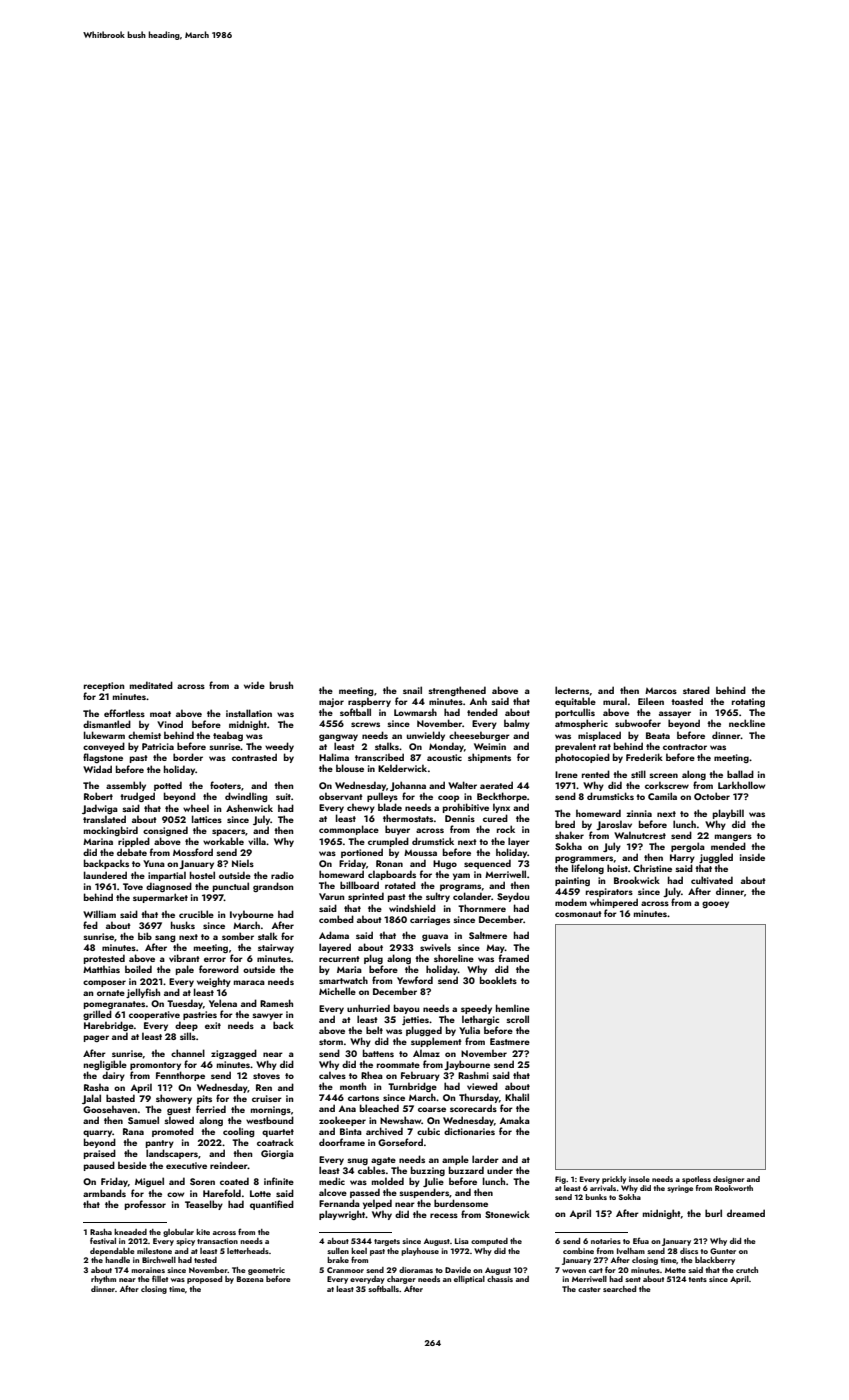 This document has height=1400, width=849. I want to click on Birchwell, so click(159, 1260).
